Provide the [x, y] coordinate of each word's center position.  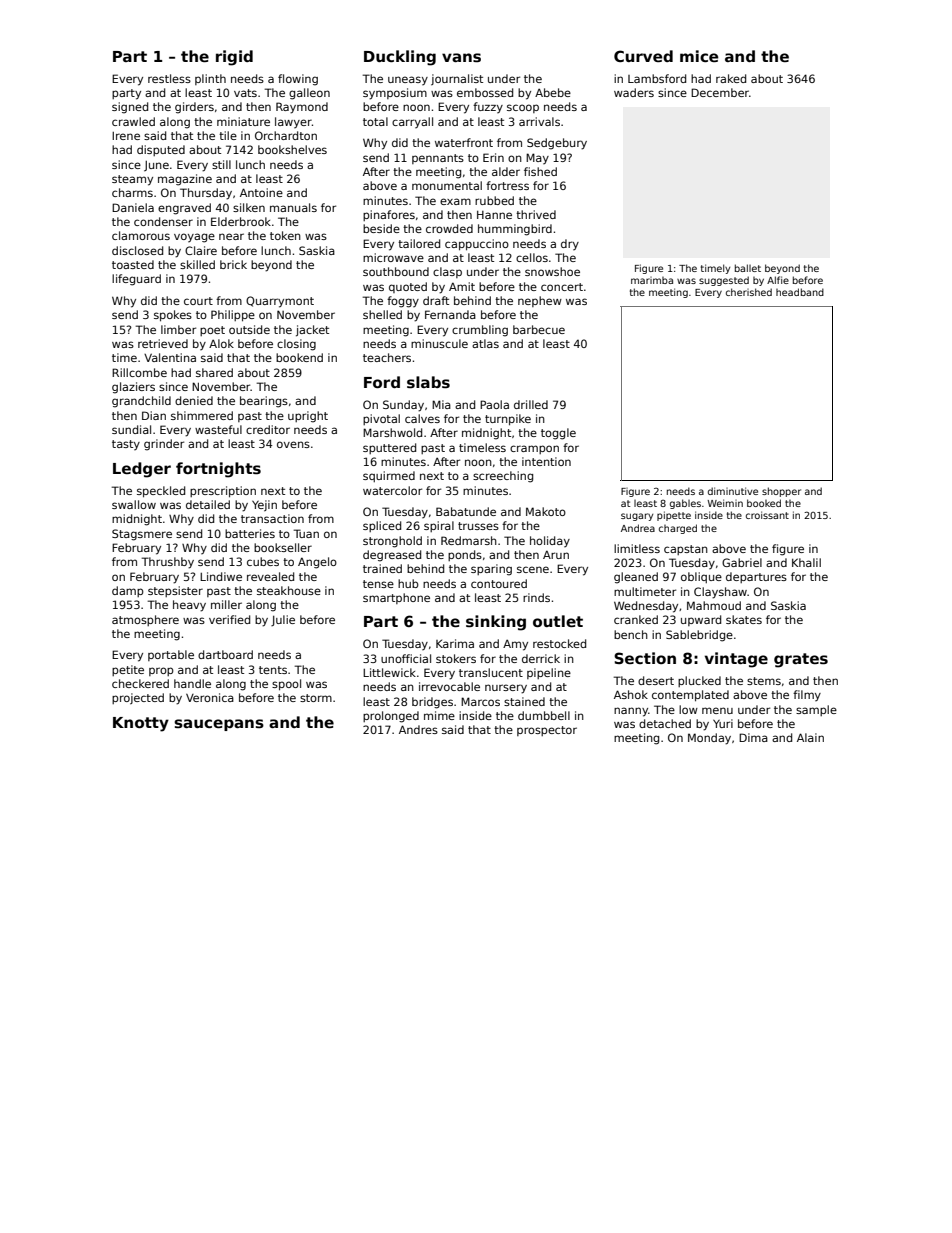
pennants [438, 159]
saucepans [219, 725]
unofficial [406, 658]
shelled [382, 314]
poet [212, 331]
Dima [753, 737]
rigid [234, 58]
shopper [781, 492]
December [720, 92]
